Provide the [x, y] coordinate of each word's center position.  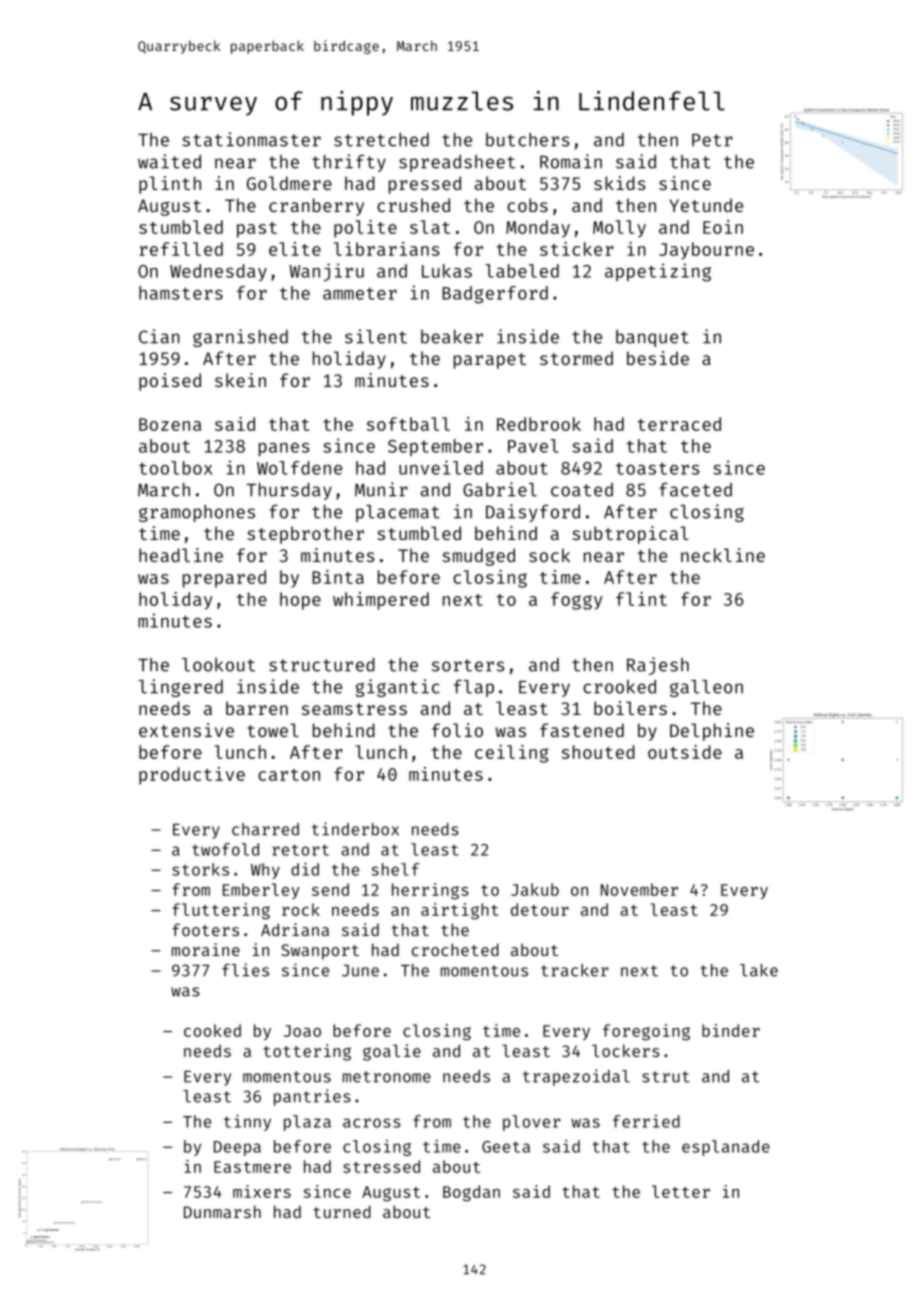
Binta [338, 577]
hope [300, 601]
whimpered [381, 601]
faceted [695, 489]
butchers [528, 140]
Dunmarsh [222, 1211]
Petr [712, 140]
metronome [387, 1077]
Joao [302, 1031]
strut [666, 1077]
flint [641, 599]
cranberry [316, 207]
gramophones [197, 513]
